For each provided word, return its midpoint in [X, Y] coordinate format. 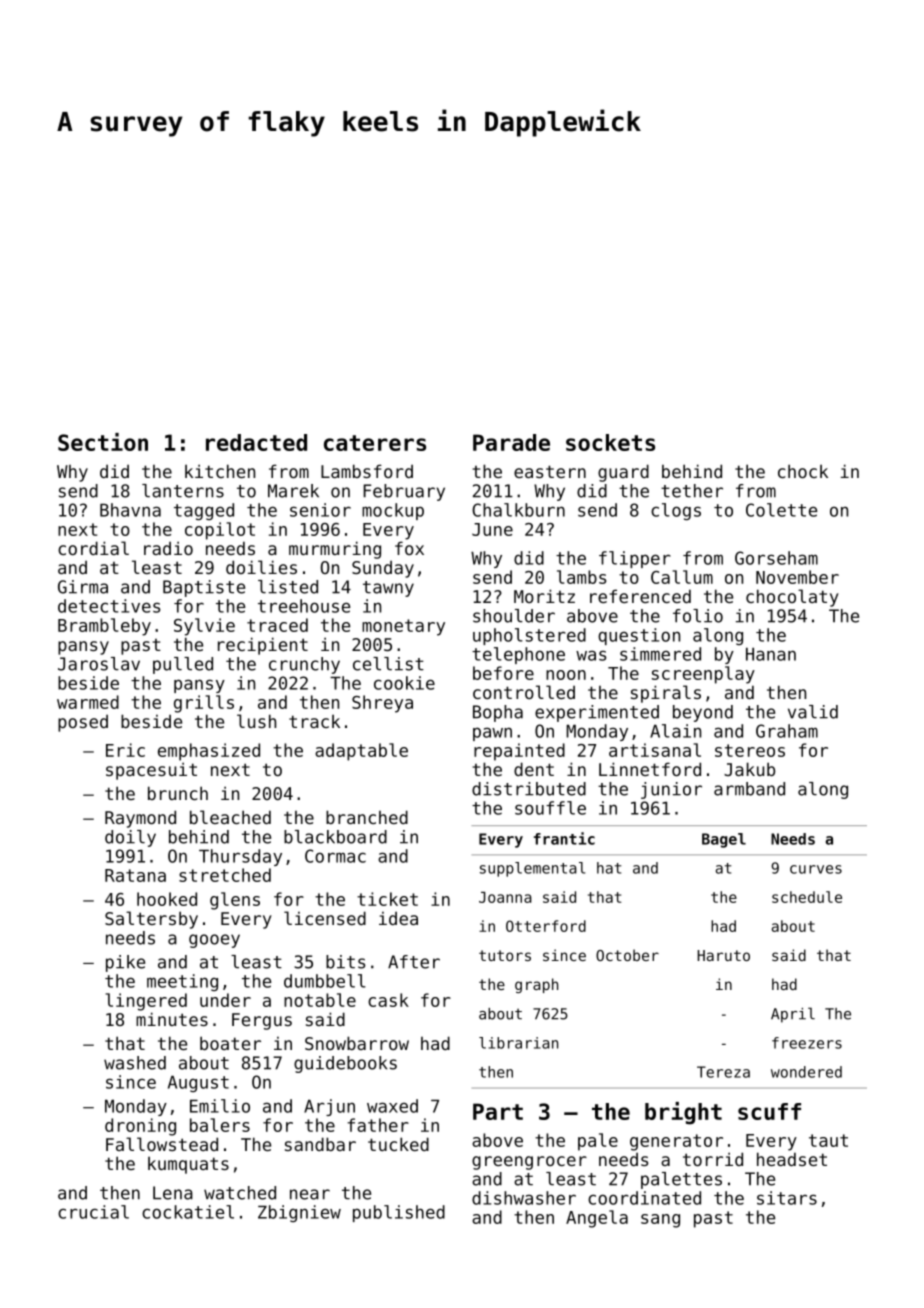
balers [220, 1125]
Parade [511, 442]
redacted [256, 442]
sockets [610, 442]
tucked [398, 1144]
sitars [787, 1198]
